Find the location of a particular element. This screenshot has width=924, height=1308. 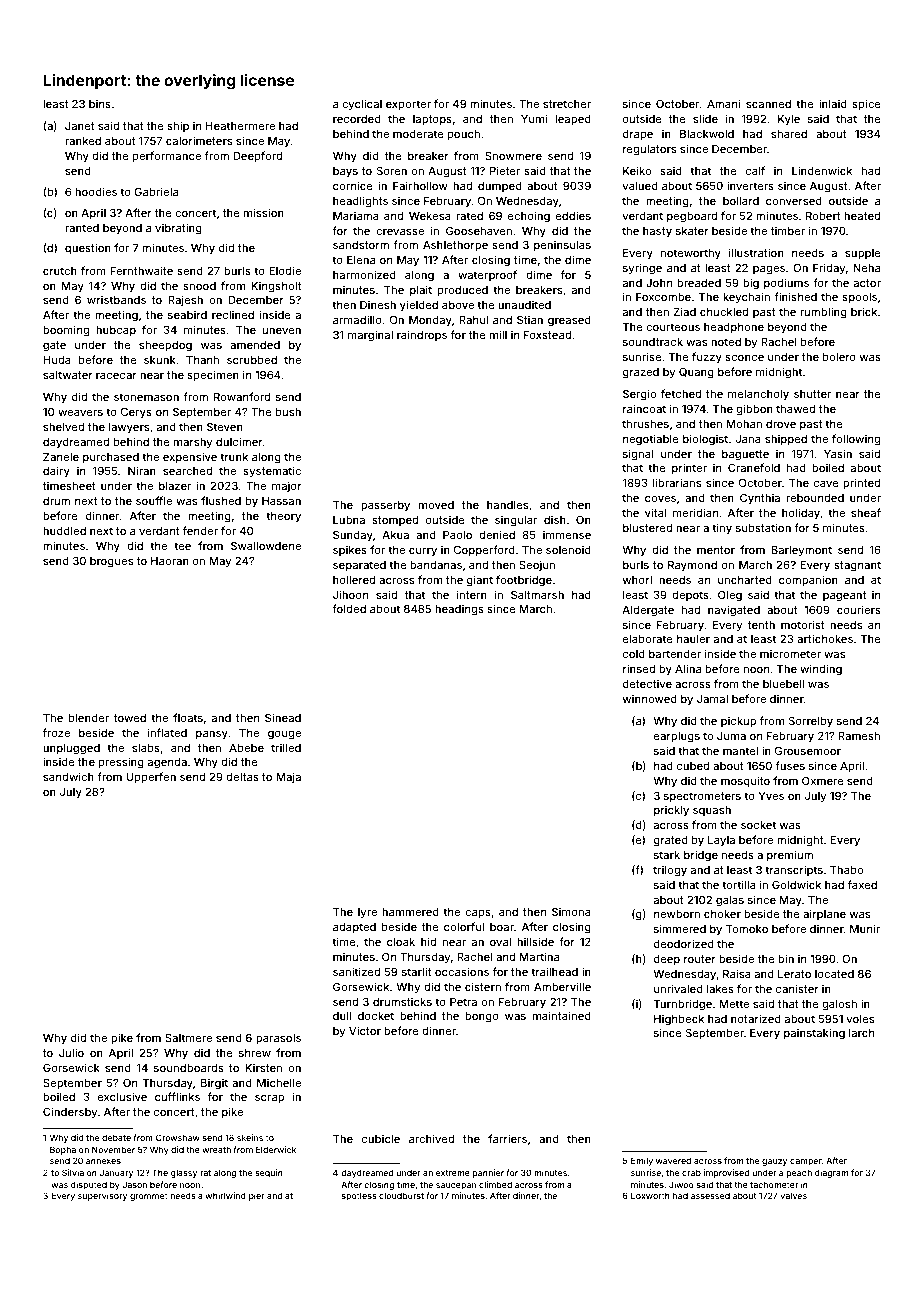

mill is located at coordinates (498, 334).
